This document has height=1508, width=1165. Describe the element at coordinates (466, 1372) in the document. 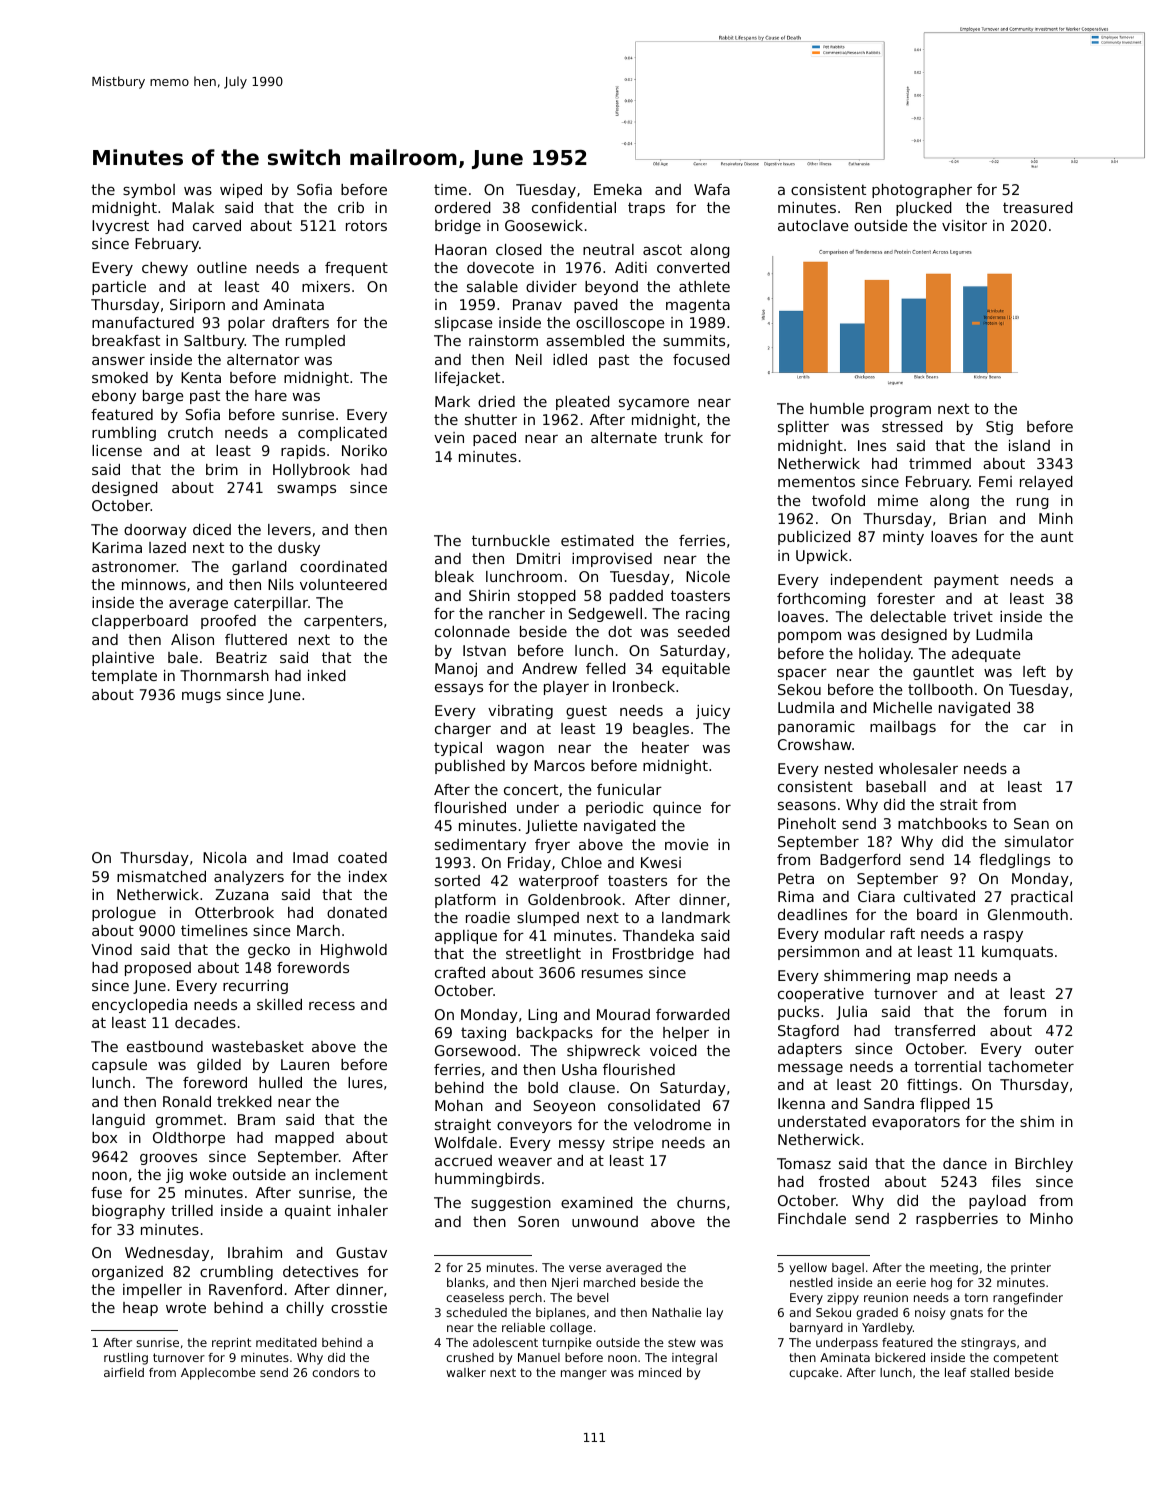

I see `walker` at that location.
